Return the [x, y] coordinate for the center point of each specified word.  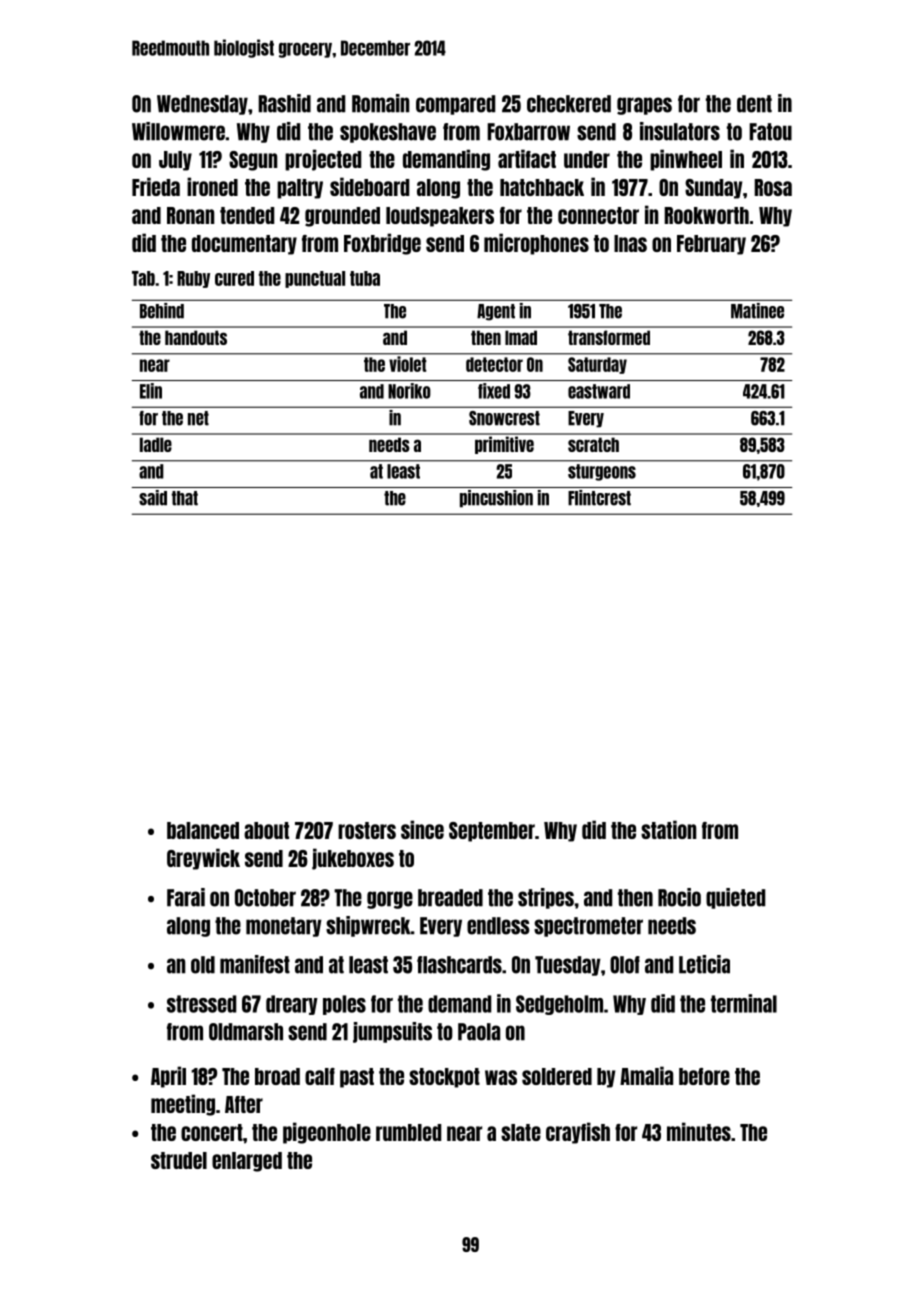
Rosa [773, 187]
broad [277, 1076]
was [501, 1077]
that [185, 498]
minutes [699, 1131]
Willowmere [178, 131]
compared [455, 105]
